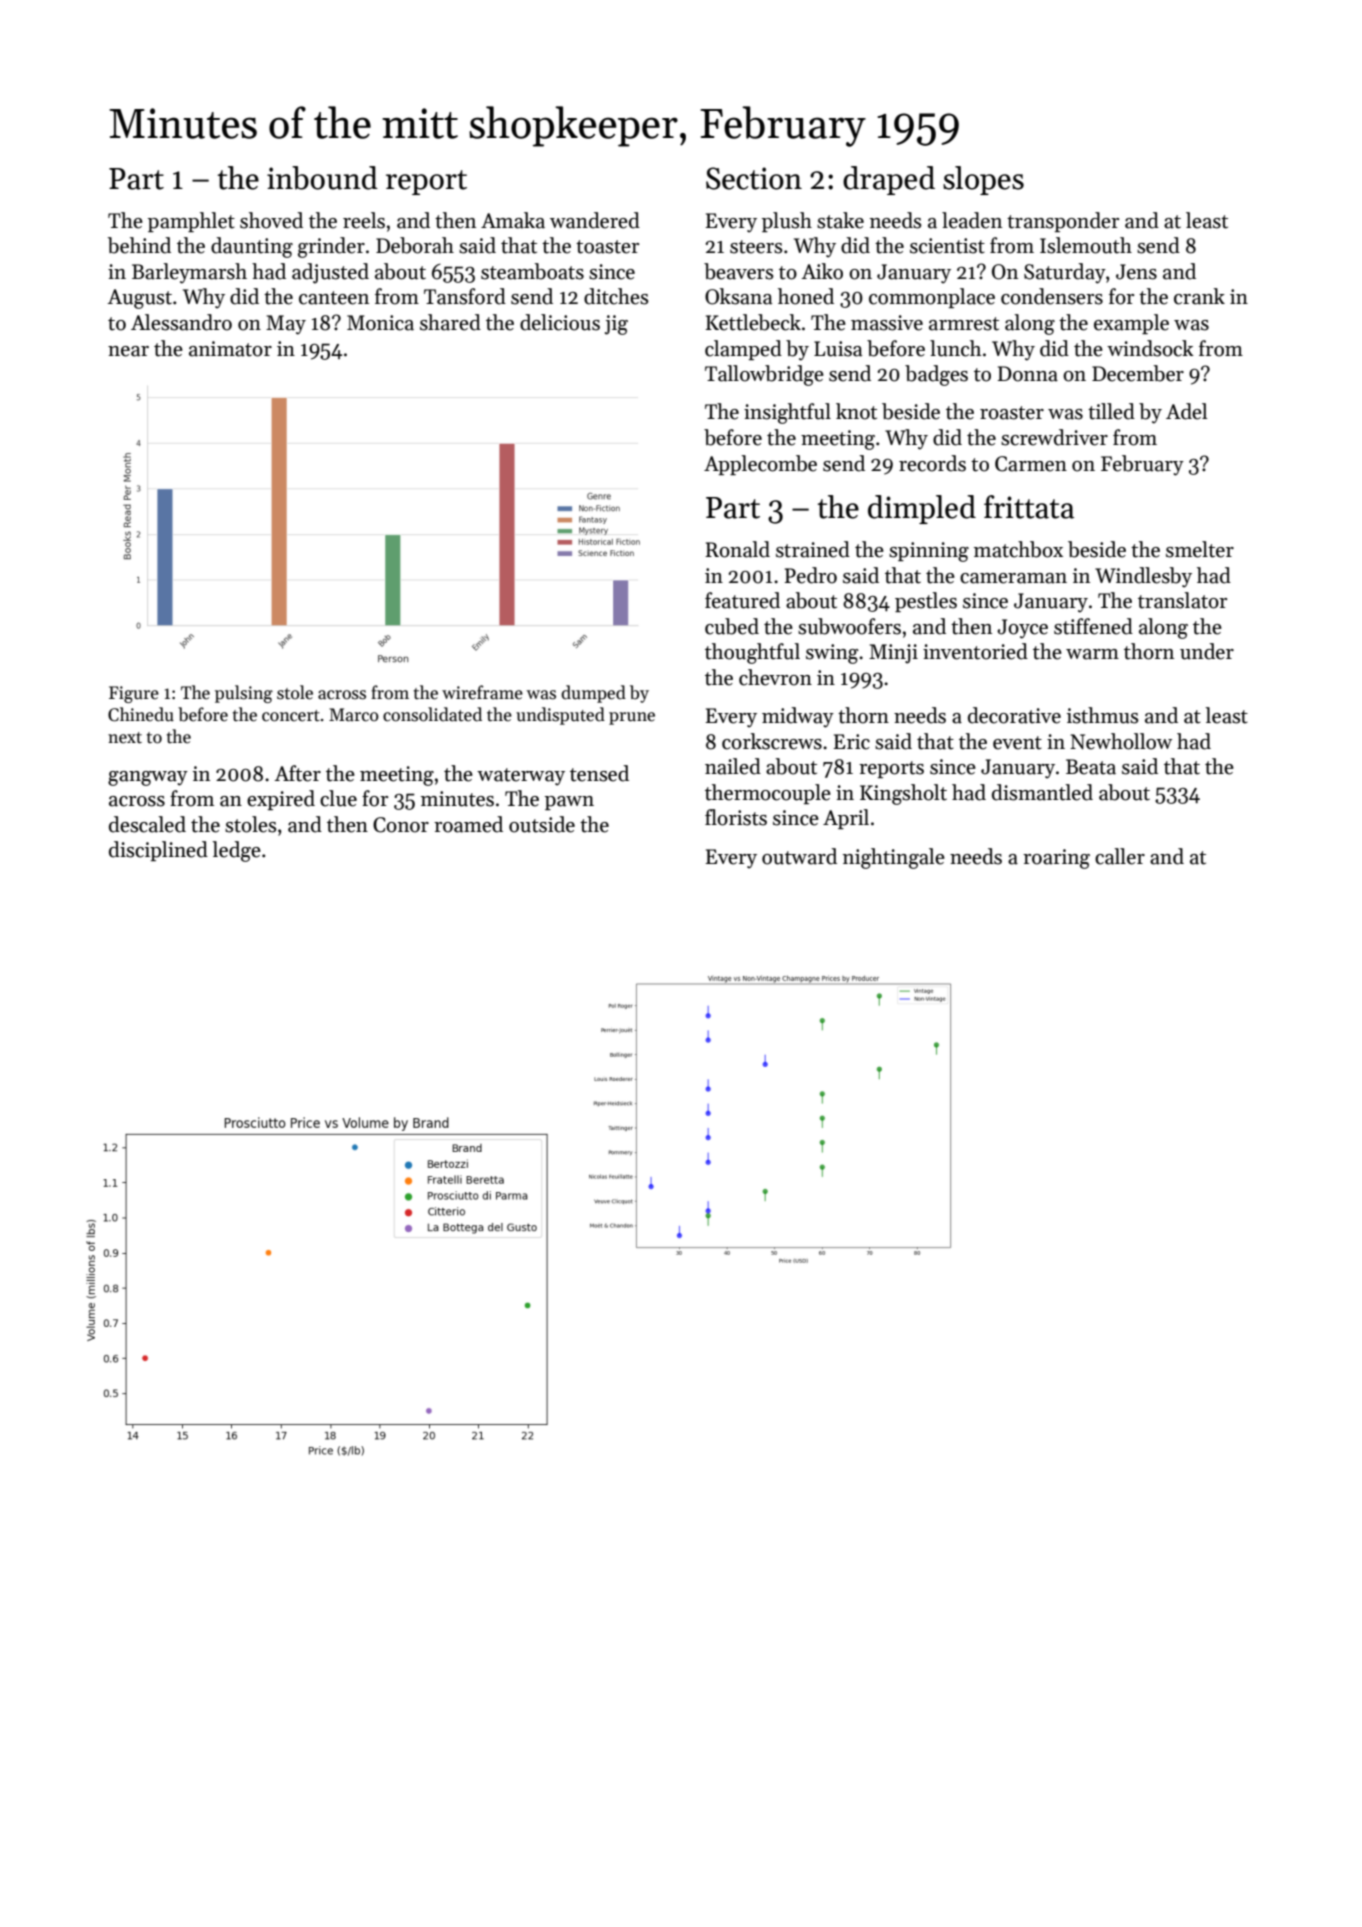  Describe the element at coordinates (128, 351) in the screenshot. I see `near` at that location.
